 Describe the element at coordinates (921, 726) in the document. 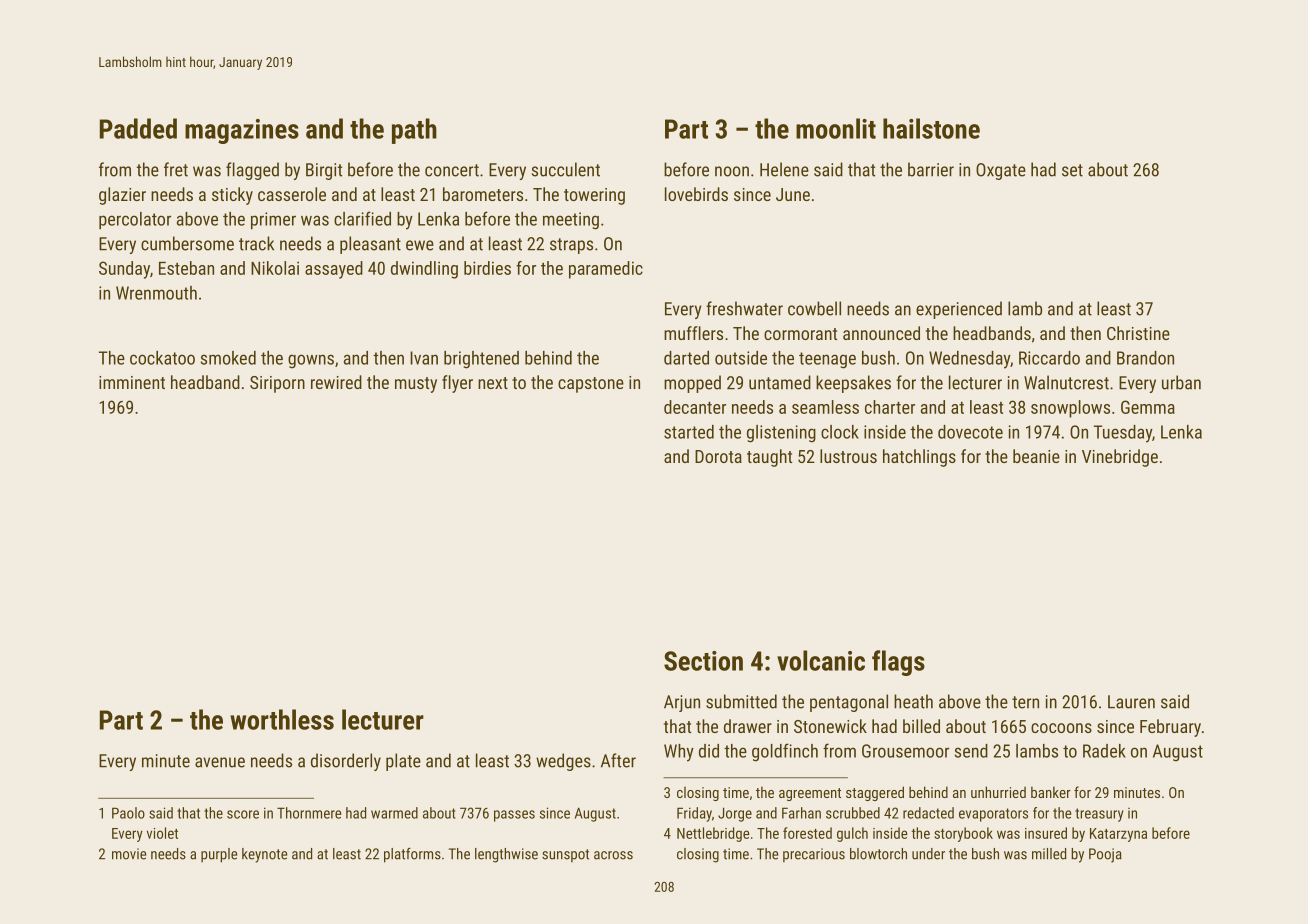

I see `billed` at that location.
